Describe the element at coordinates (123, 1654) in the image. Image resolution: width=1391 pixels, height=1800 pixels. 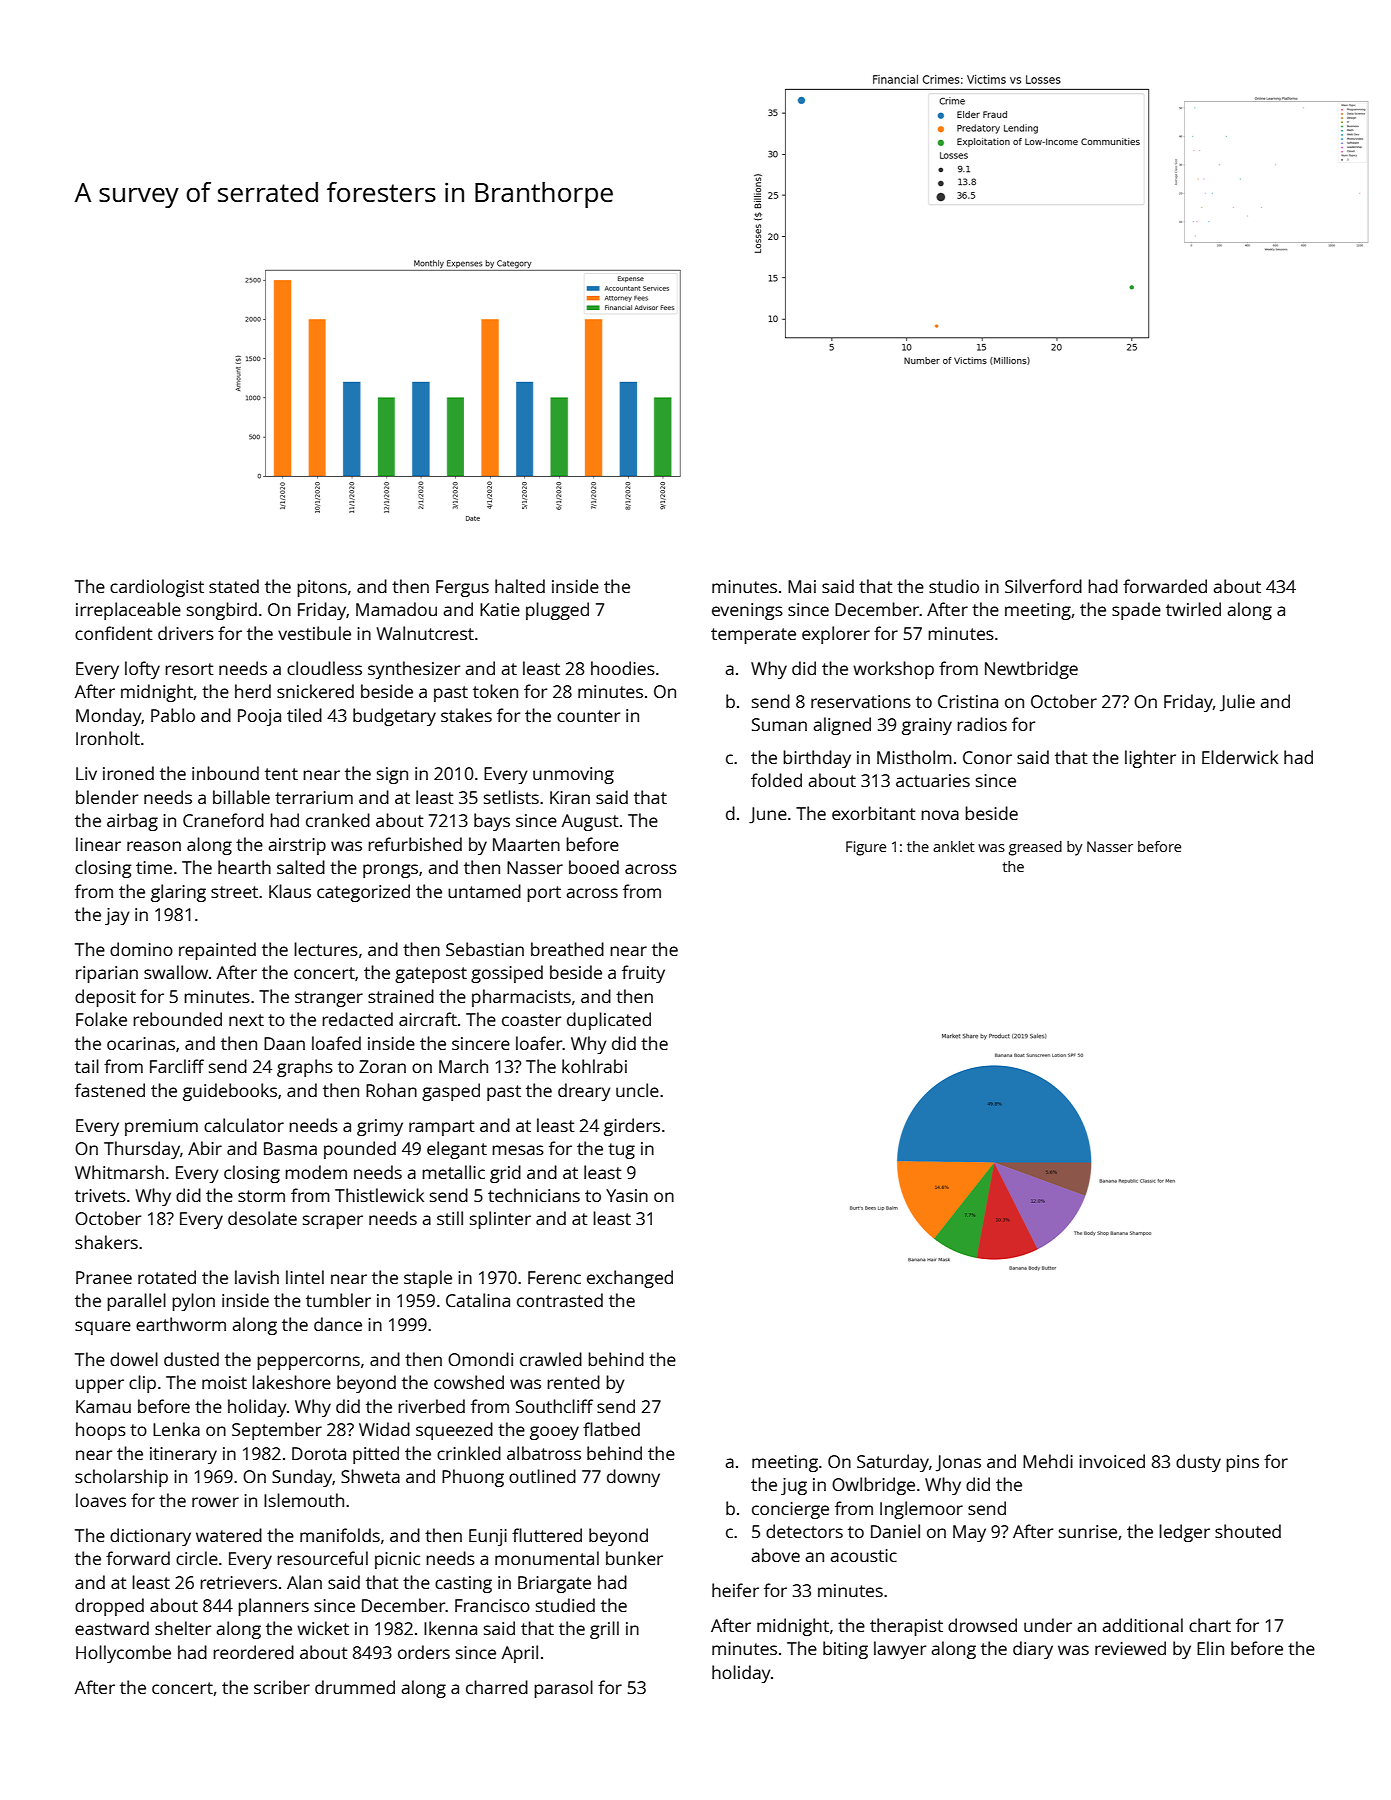
I see `Hollycombe` at that location.
